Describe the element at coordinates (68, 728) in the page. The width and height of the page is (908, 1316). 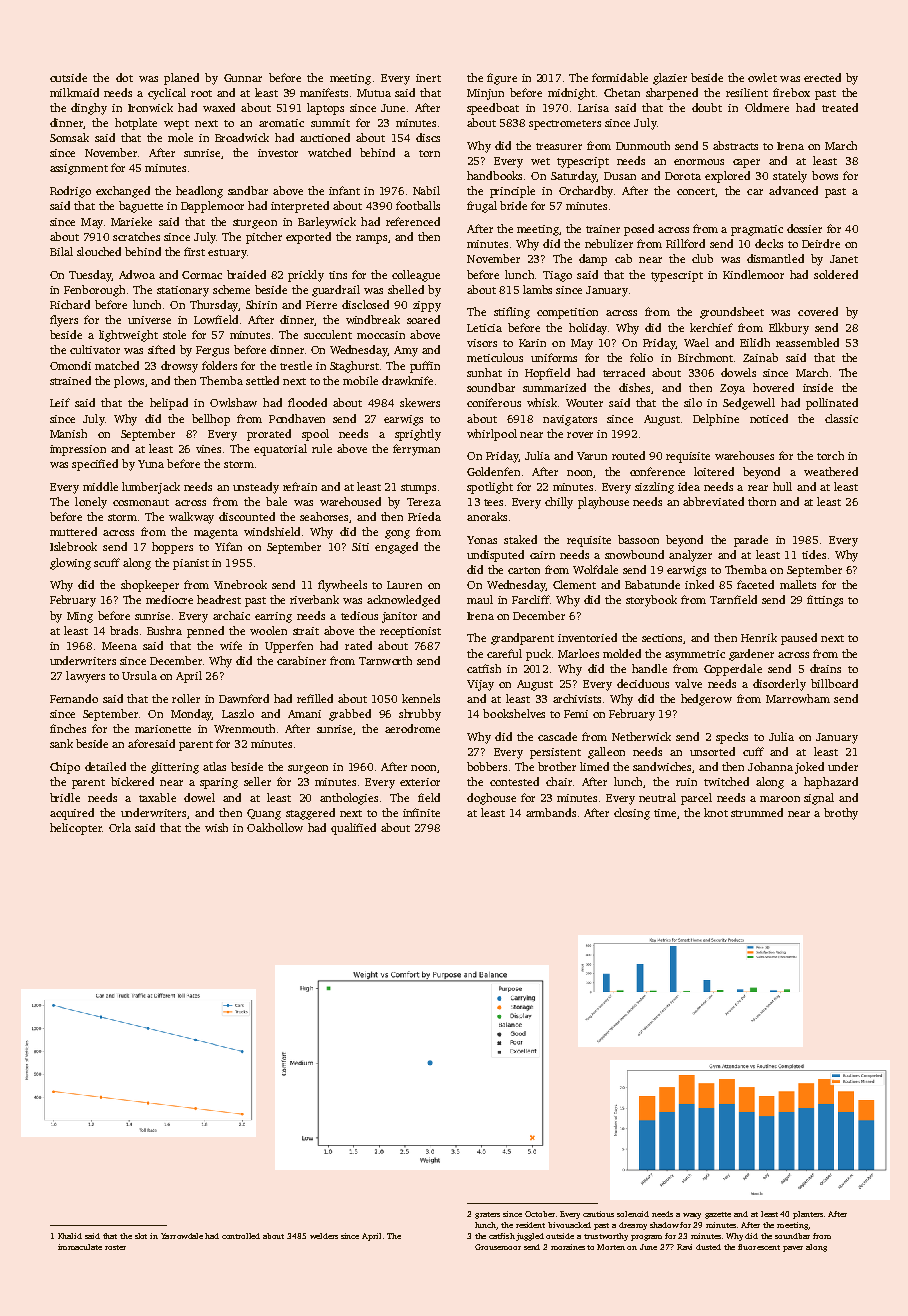
I see `finches` at that location.
